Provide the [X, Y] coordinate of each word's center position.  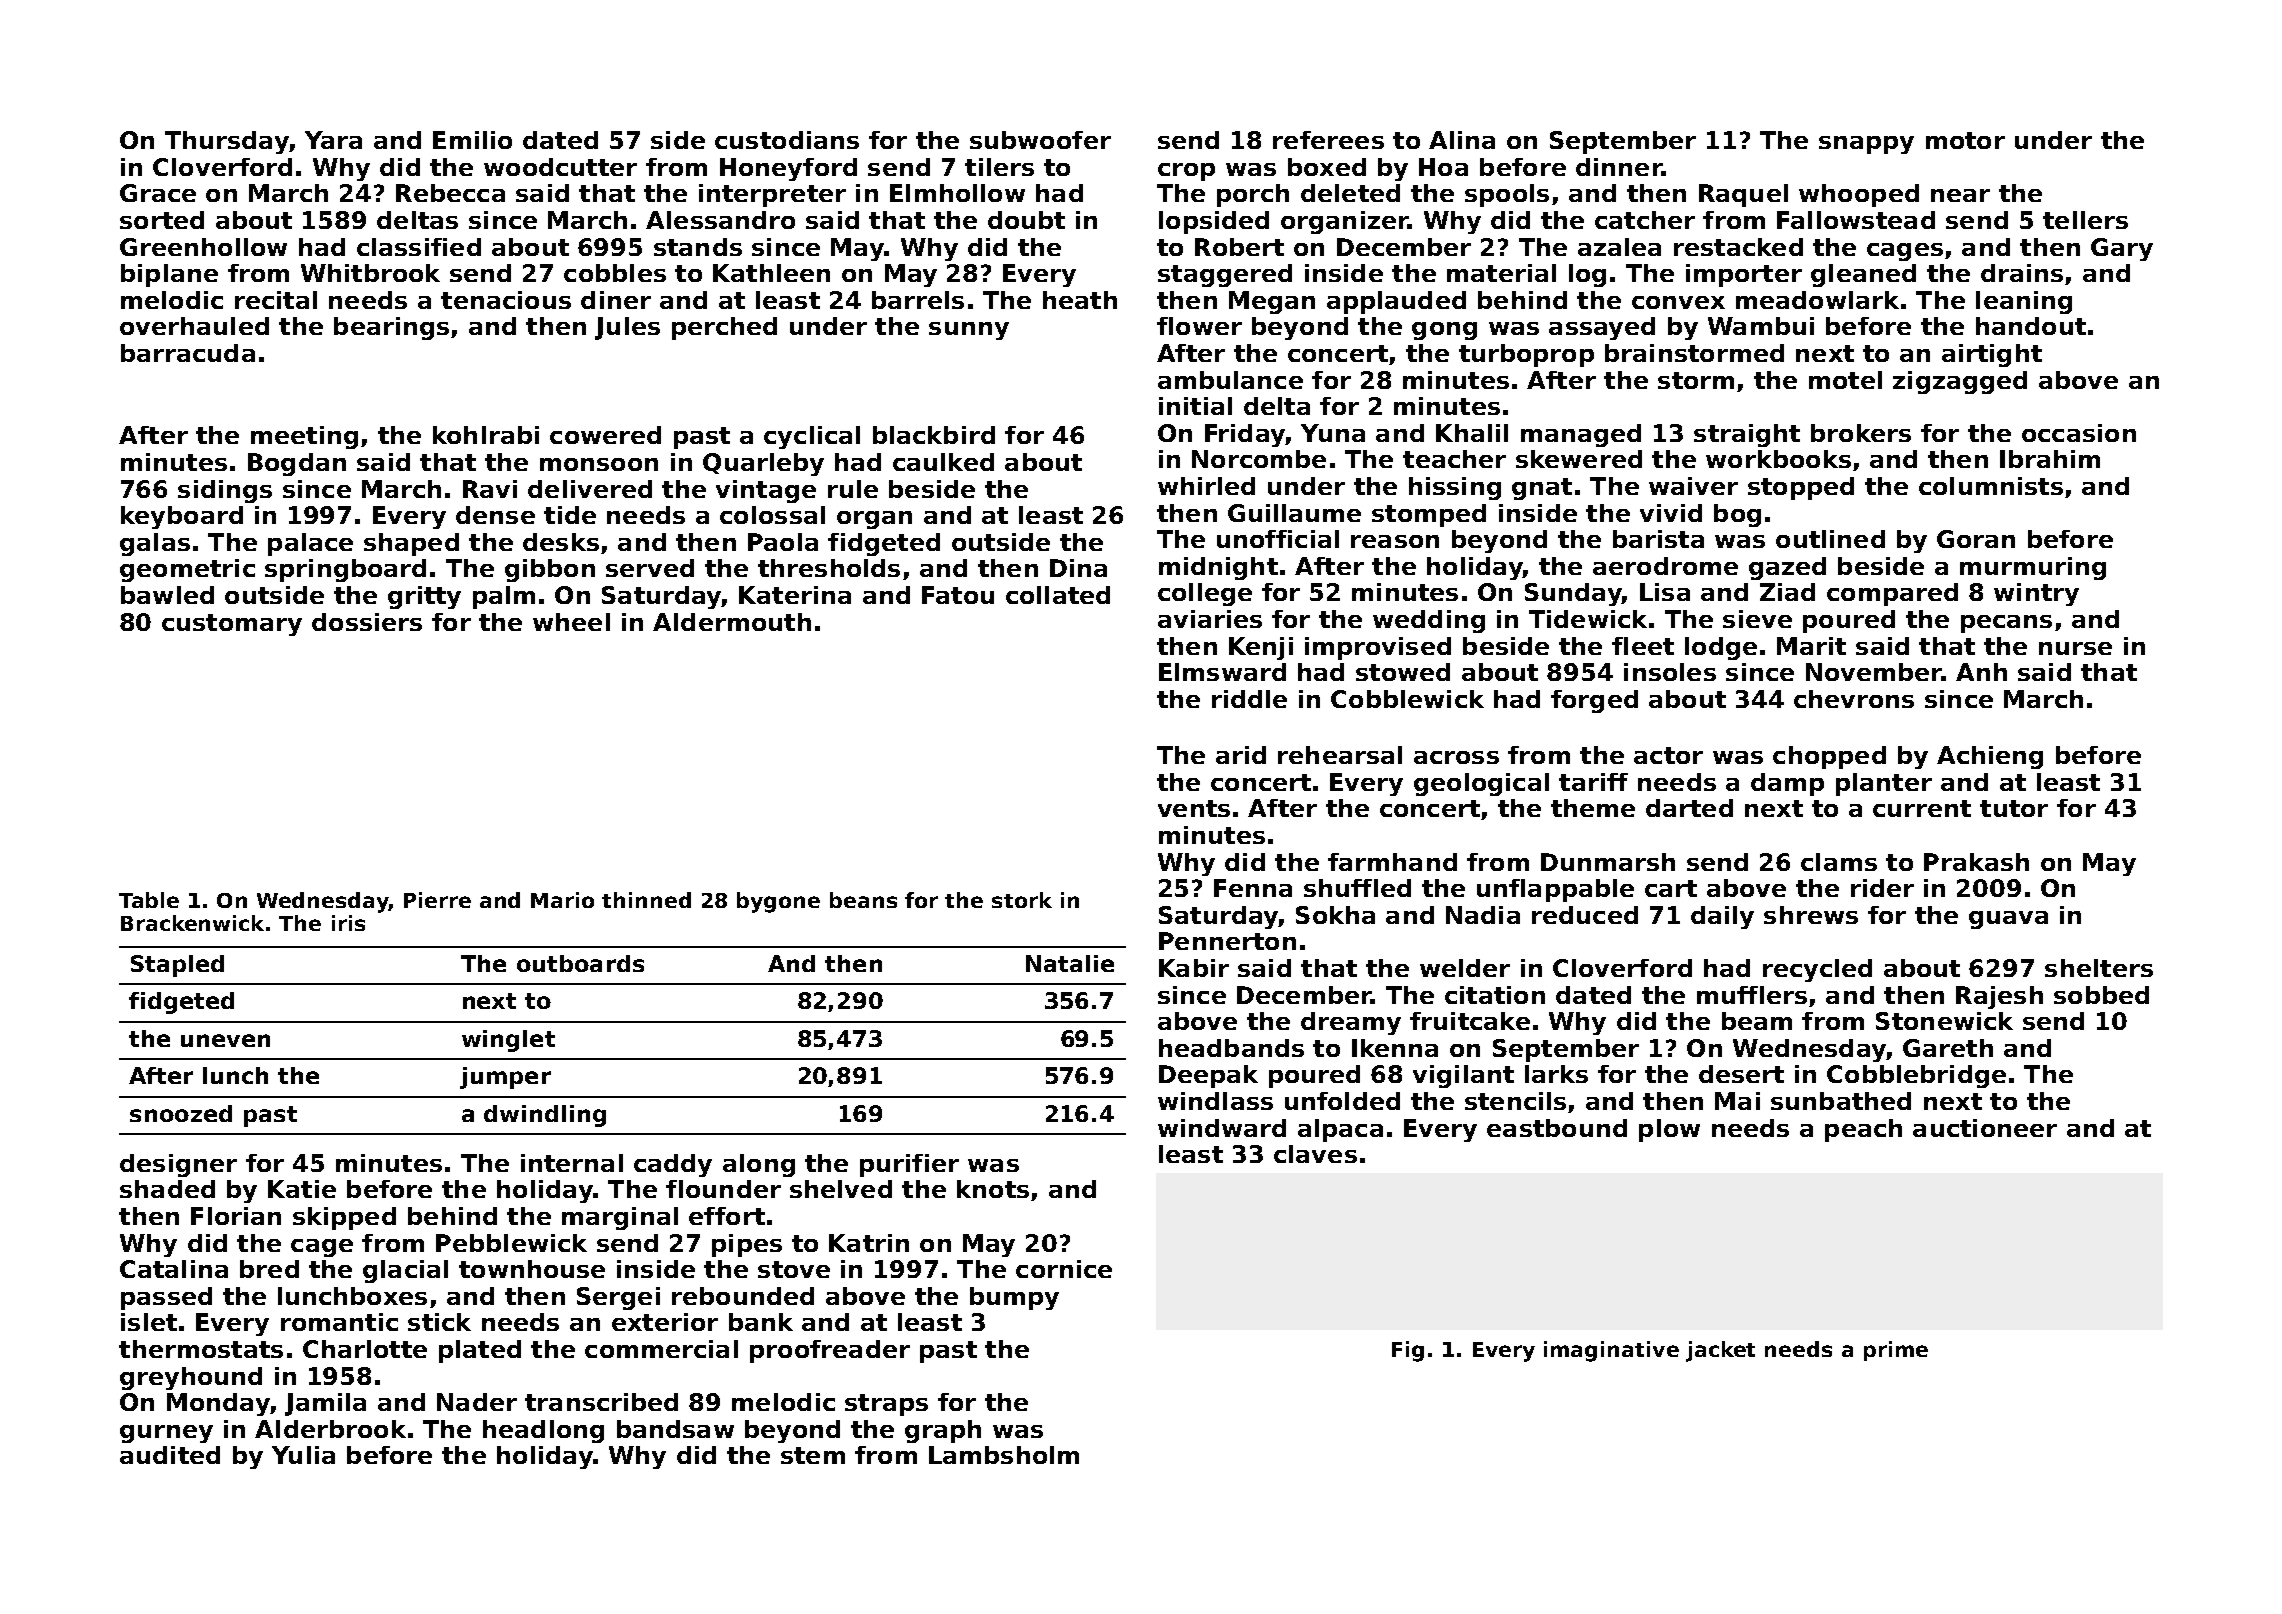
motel [1845, 380]
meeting [304, 437]
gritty [424, 597]
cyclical [812, 437]
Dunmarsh [1608, 862]
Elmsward [1222, 672]
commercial [661, 1349]
